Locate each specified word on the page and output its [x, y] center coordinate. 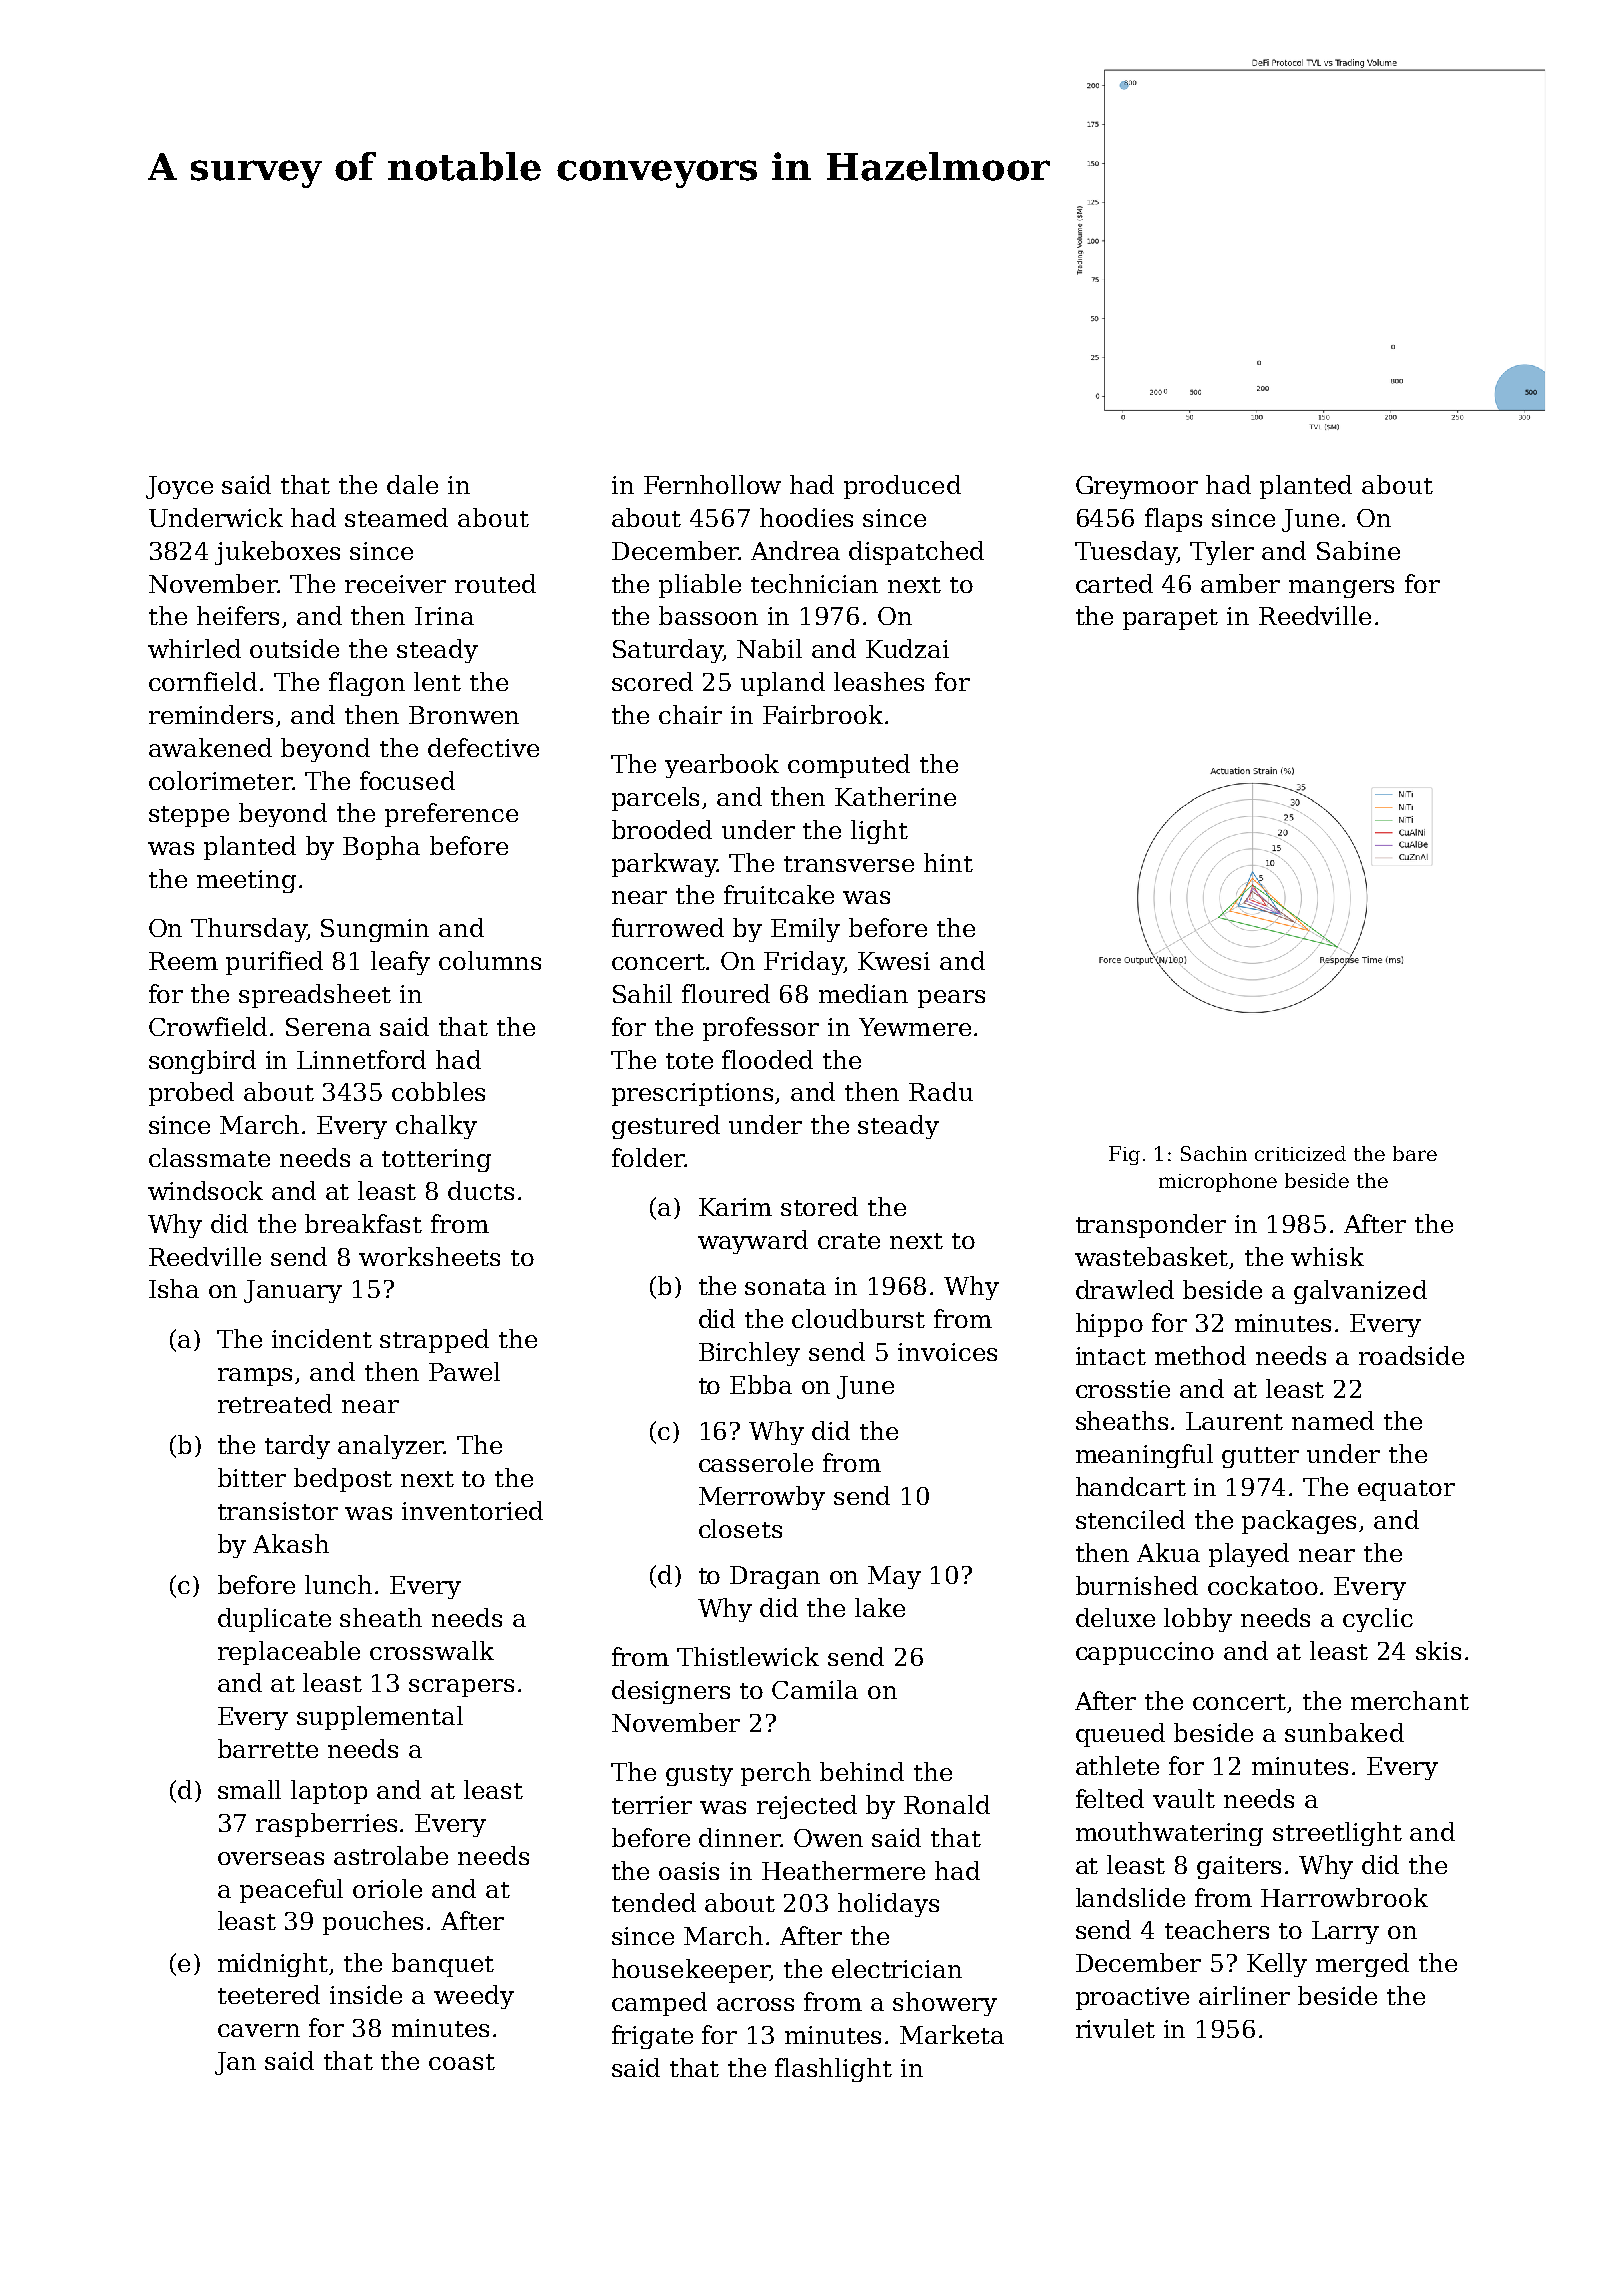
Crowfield [208, 1026]
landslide [1130, 1897]
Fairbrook [823, 714]
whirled [194, 648]
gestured [666, 1127]
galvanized [1360, 1292]
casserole [756, 1462]
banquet [443, 1965]
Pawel [464, 1371]
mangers [1341, 589]
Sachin [1214, 1153]
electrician [897, 1968]
